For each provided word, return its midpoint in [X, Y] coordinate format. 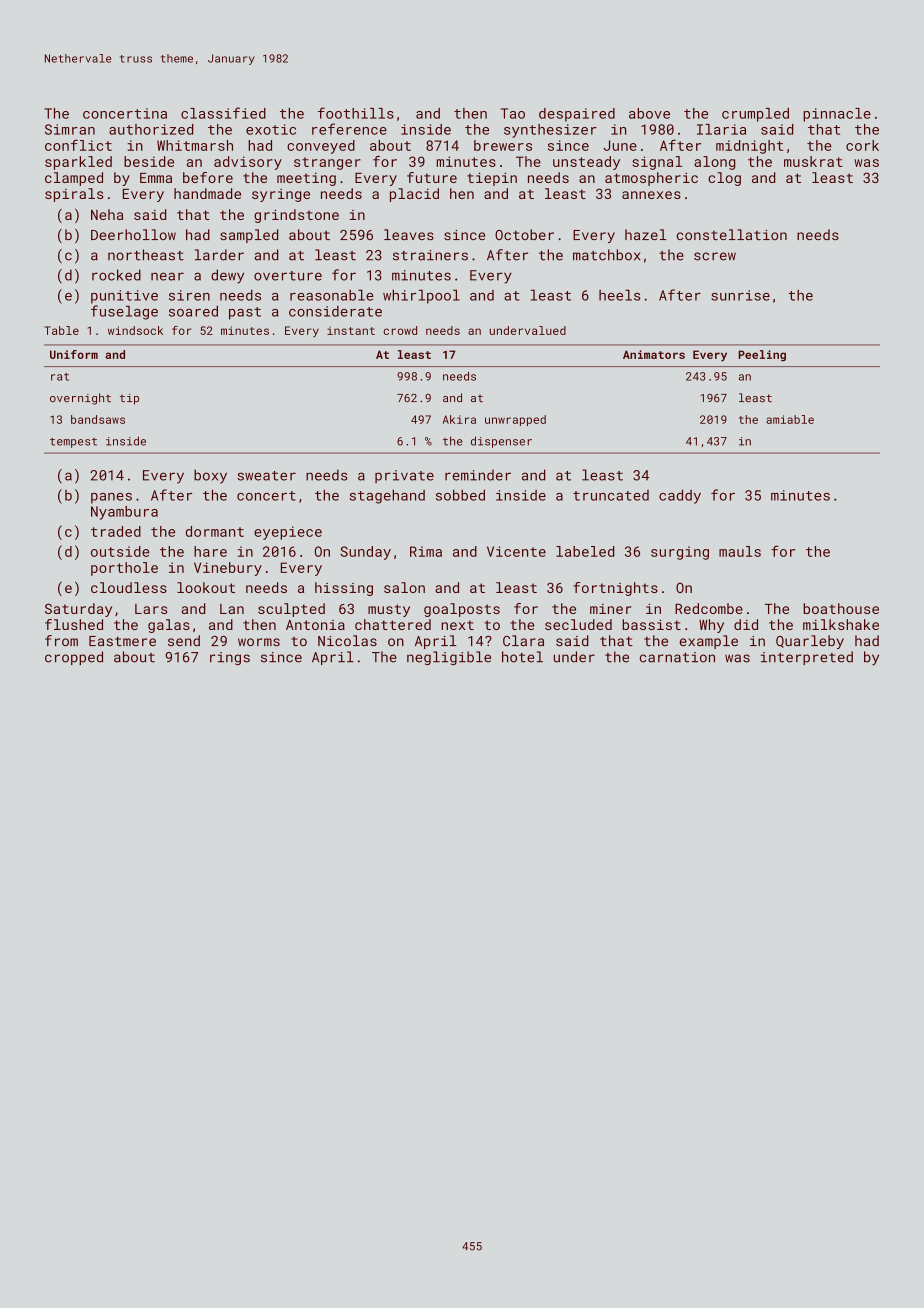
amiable [790, 419]
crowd [400, 330]
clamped [74, 179]
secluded [578, 624]
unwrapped [515, 420]
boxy [210, 476]
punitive [124, 297]
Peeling [762, 356]
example [708, 642]
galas [169, 626]
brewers [503, 145]
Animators [654, 354]
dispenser [501, 442]
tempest [73, 443]
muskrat [813, 161]
